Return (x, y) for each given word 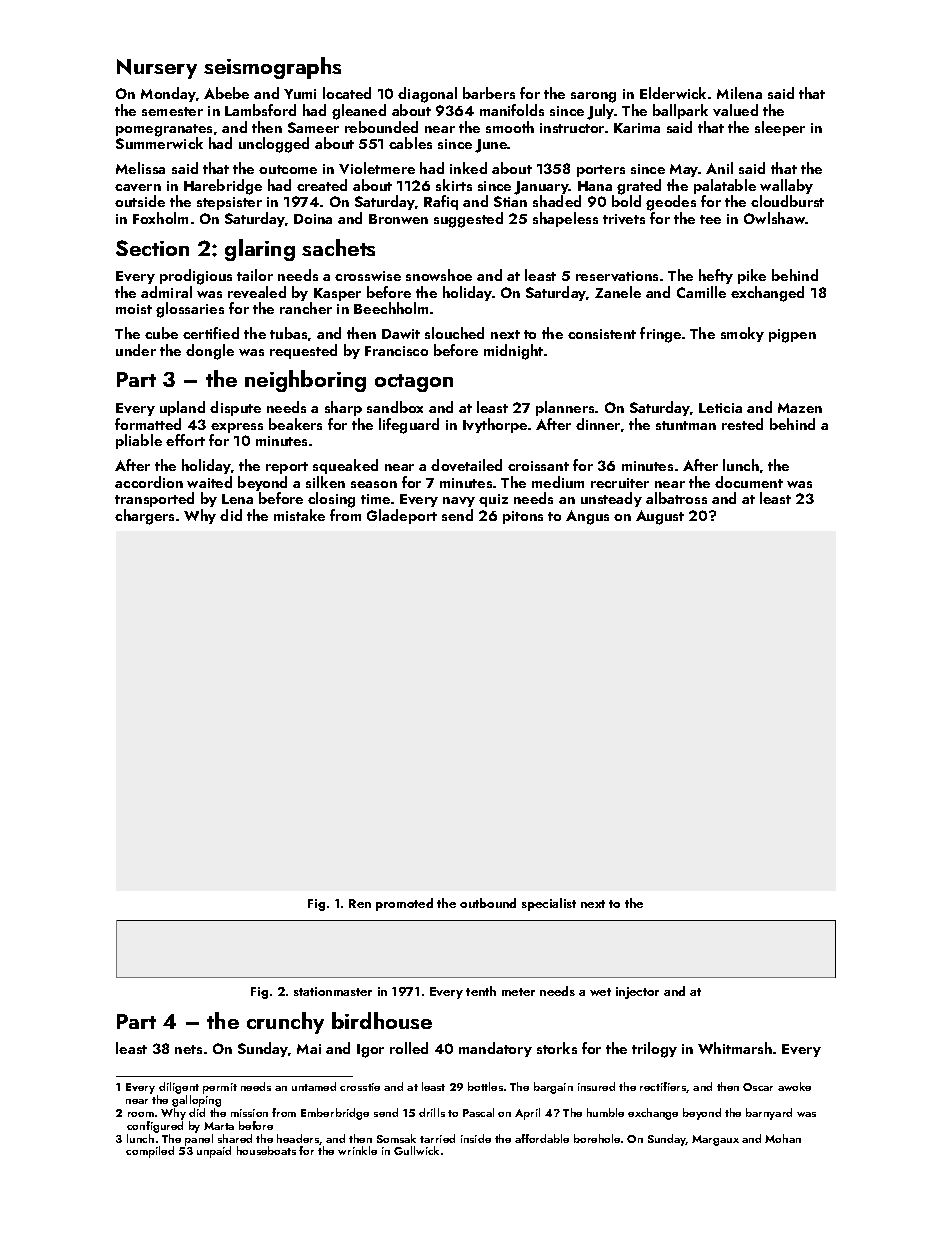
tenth (481, 991)
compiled (150, 1152)
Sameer (313, 127)
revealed (257, 292)
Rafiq (441, 202)
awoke (794, 1086)
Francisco (396, 351)
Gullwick (416, 1150)
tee (710, 219)
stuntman (686, 425)
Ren (360, 903)
